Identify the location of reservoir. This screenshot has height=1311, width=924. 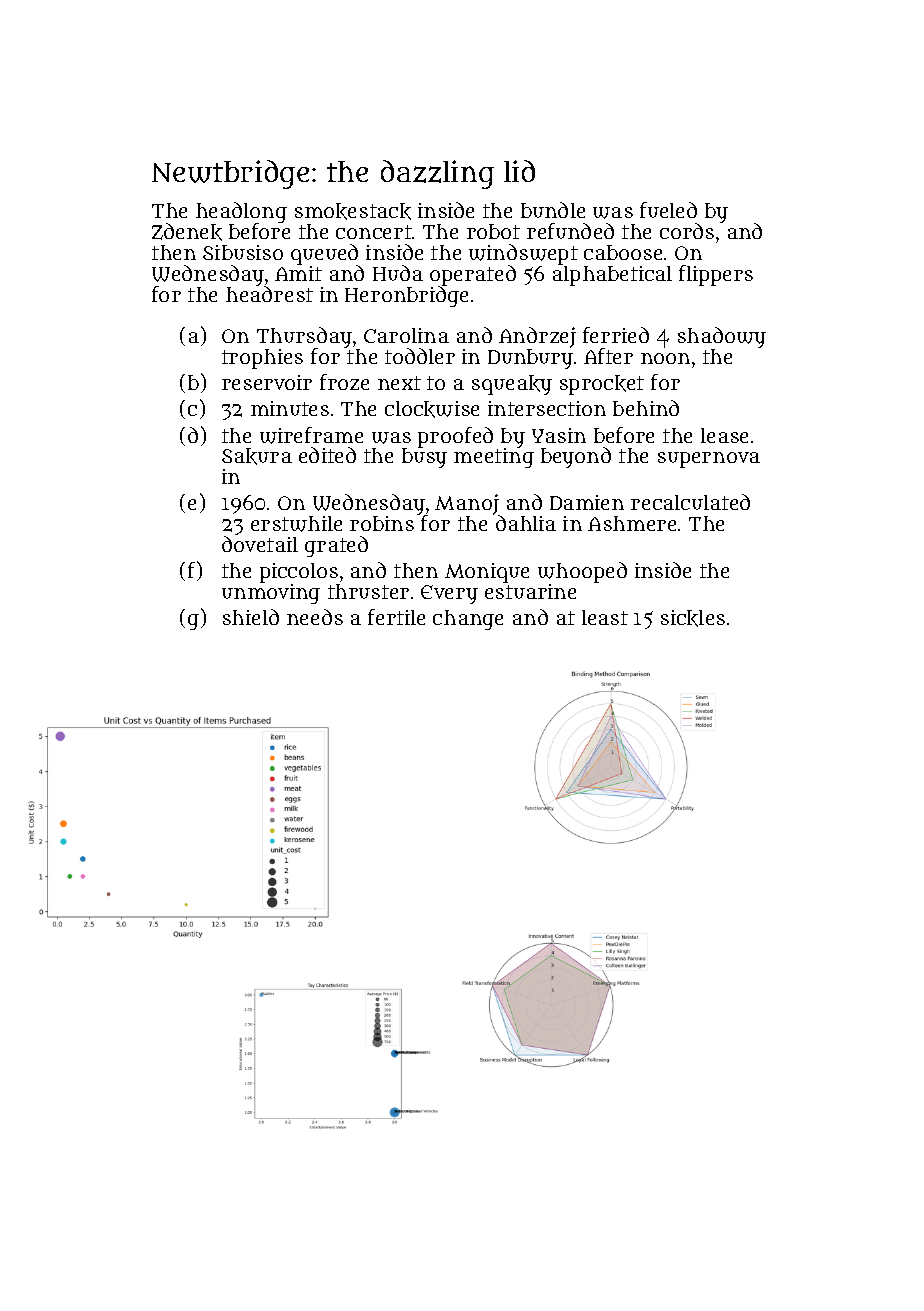
(267, 382).
